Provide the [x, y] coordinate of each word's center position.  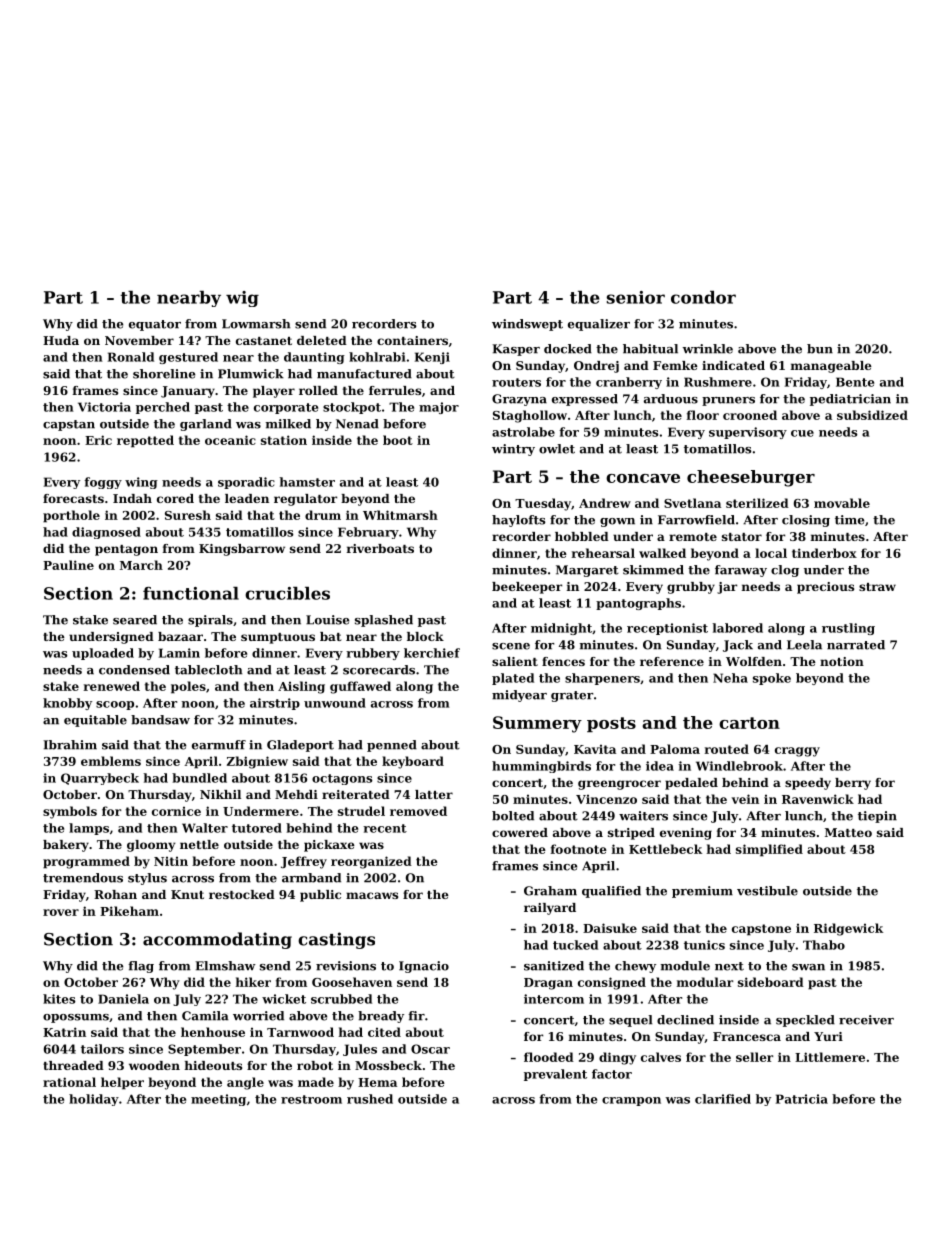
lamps [89, 829]
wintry [513, 450]
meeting [218, 1100]
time [849, 520]
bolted [513, 816]
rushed [370, 1099]
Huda [61, 340]
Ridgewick [848, 929]
